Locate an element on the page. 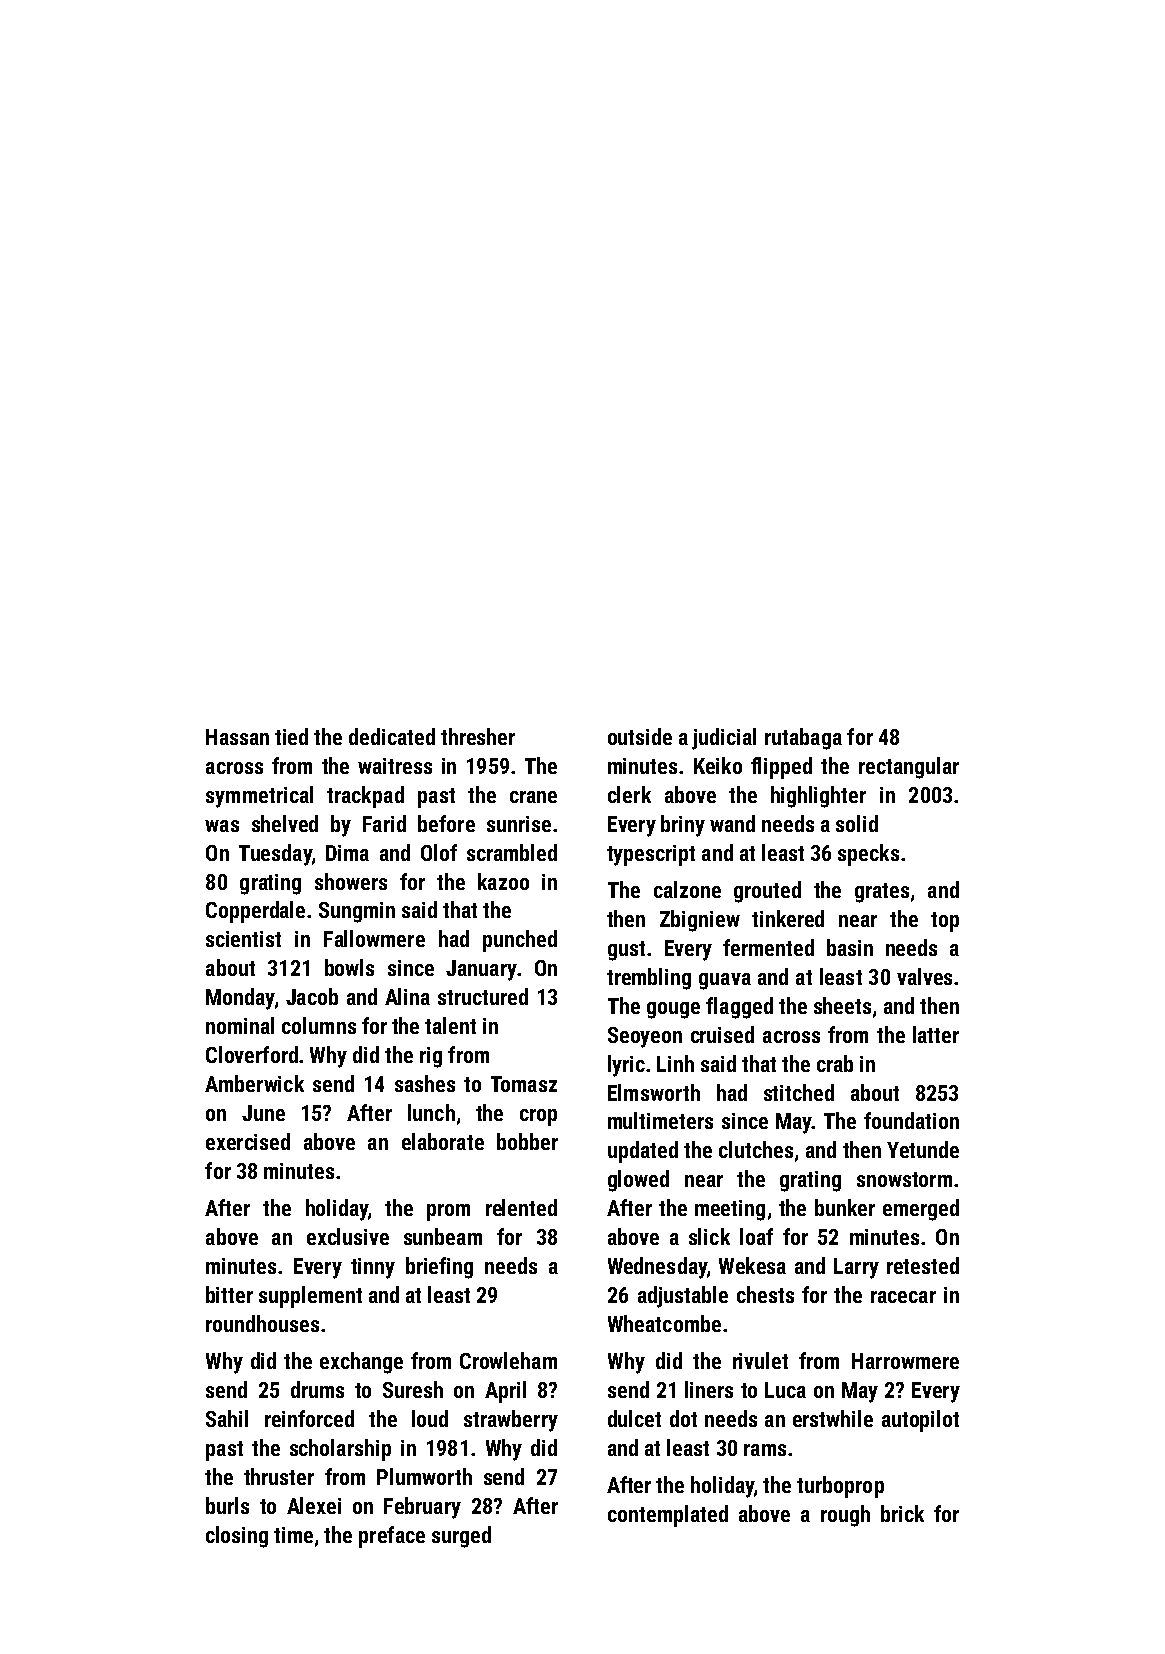  Larry is located at coordinates (856, 1268).
